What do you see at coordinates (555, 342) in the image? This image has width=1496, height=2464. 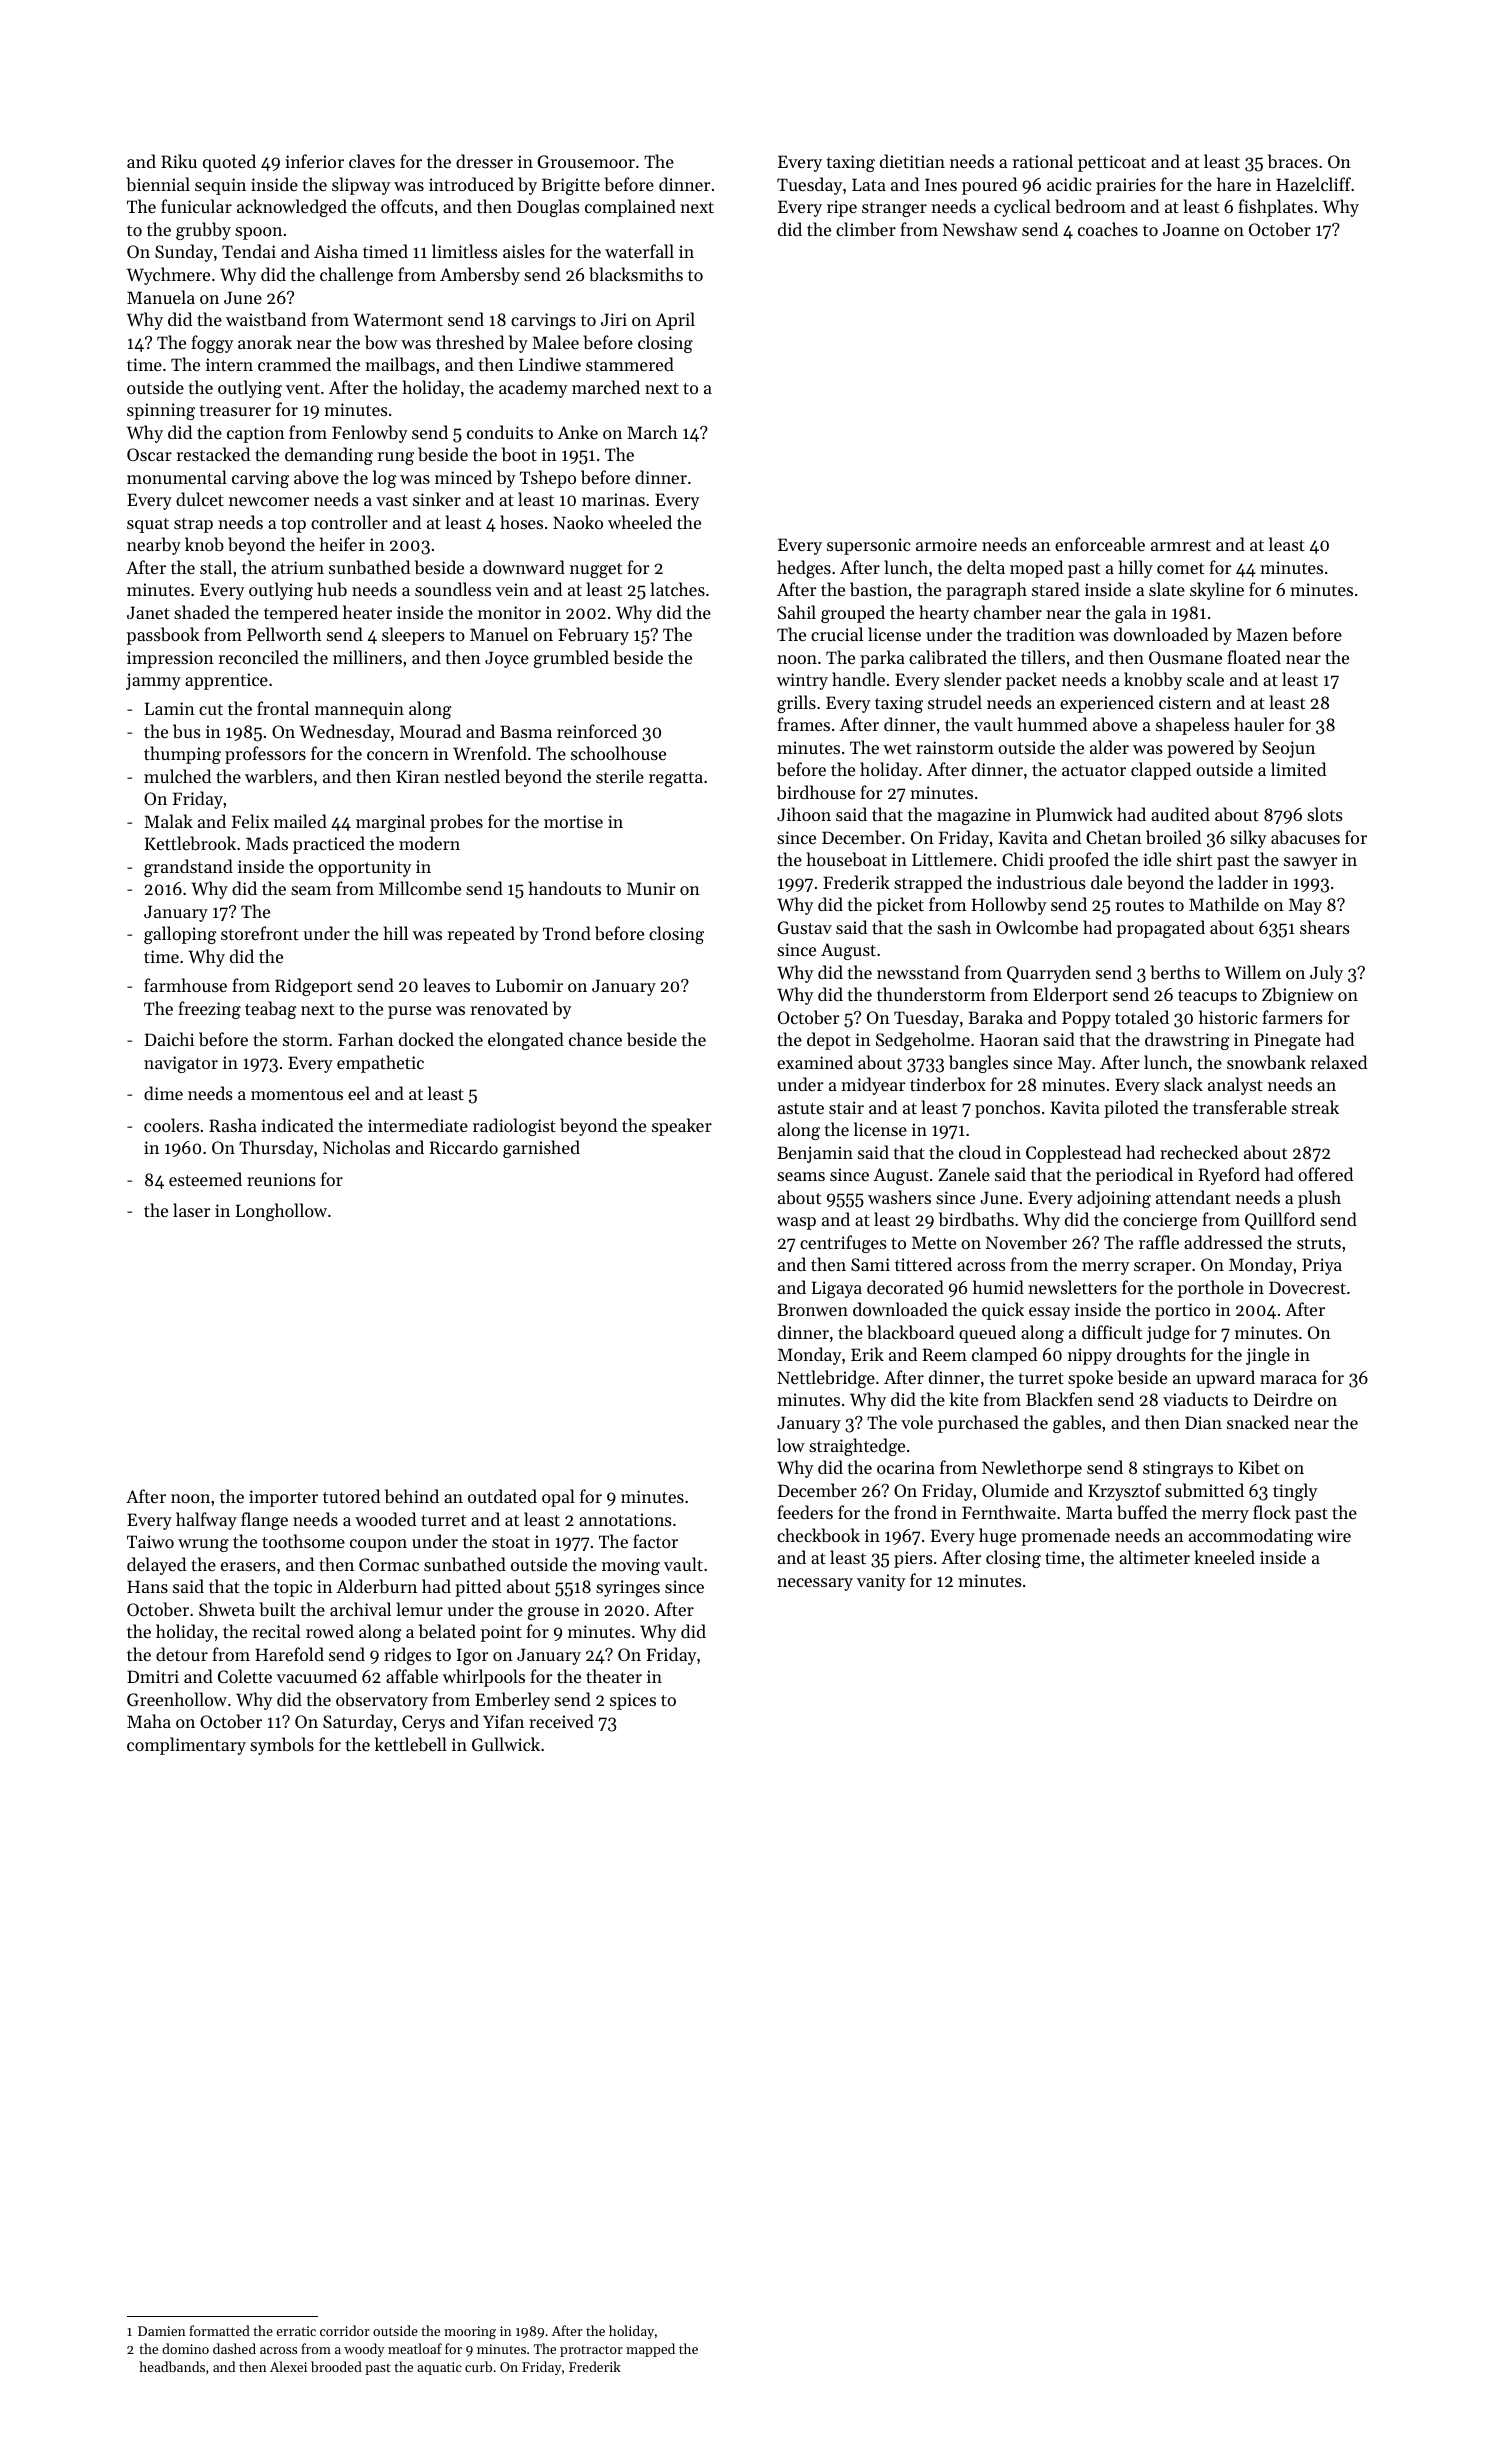 I see `Malee` at bounding box center [555, 342].
